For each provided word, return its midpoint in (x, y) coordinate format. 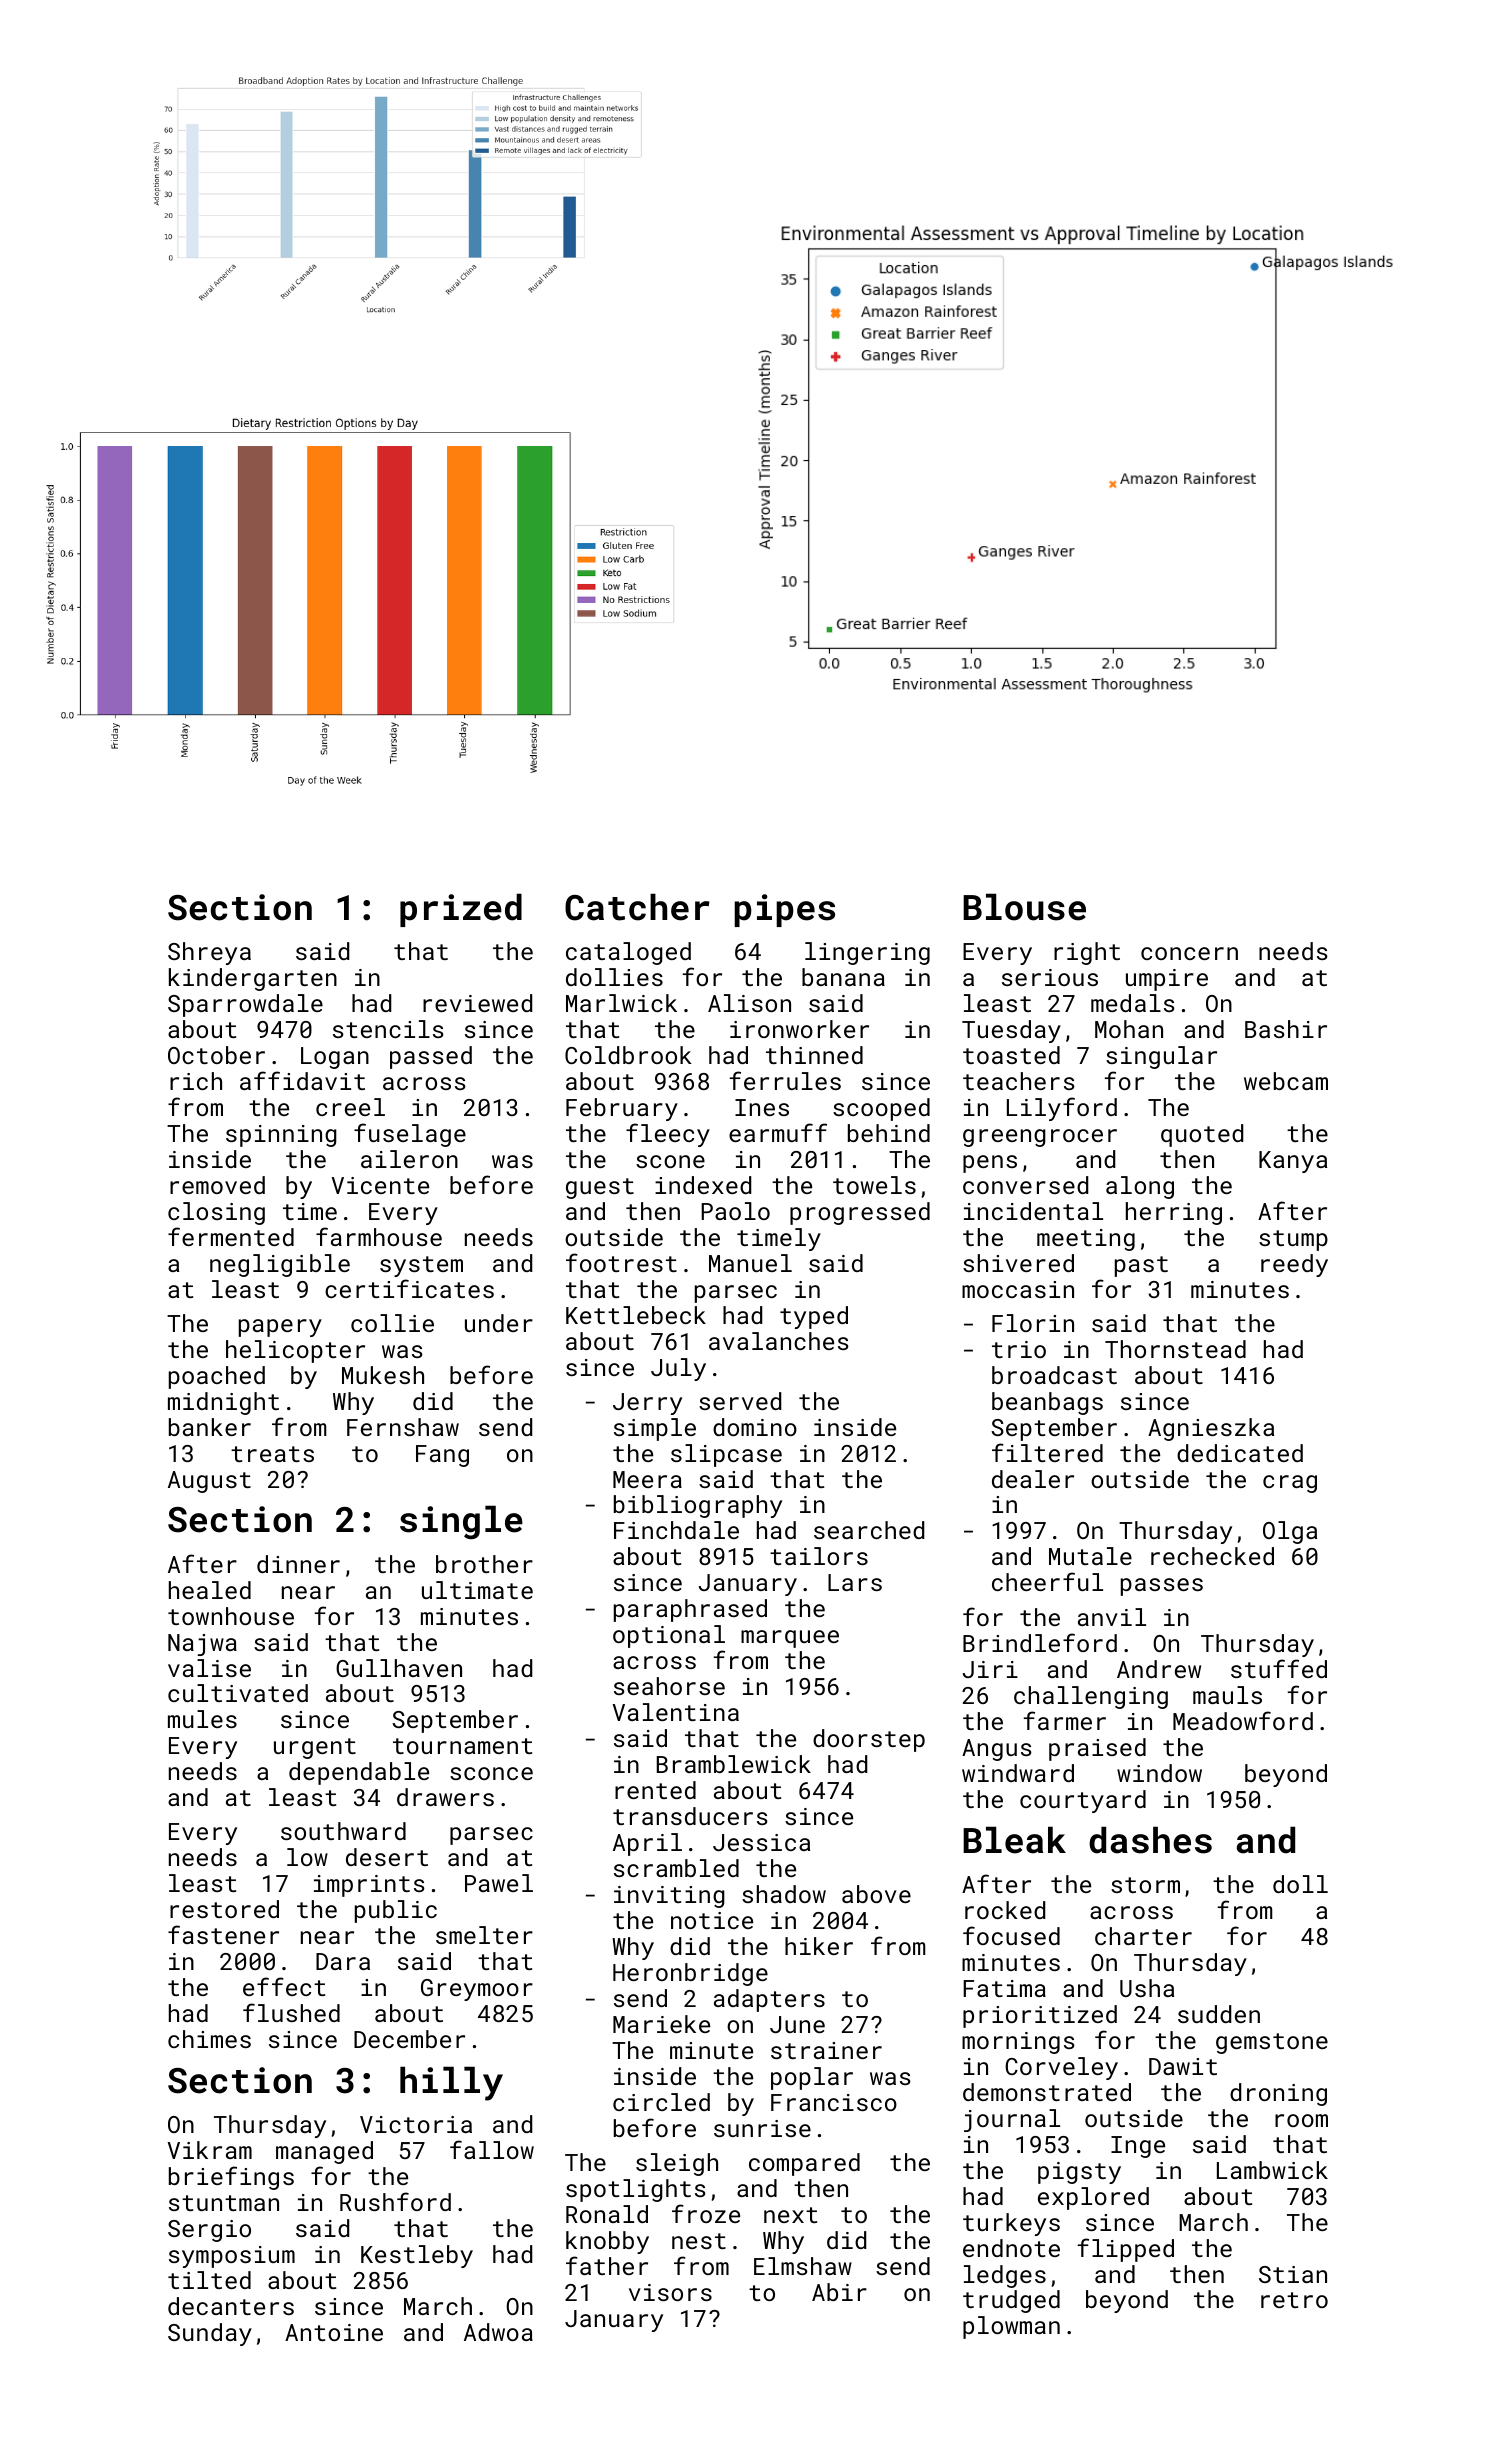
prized (461, 910)
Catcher (637, 907)
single (461, 1522)
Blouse (1024, 907)
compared (804, 2164)
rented (655, 1790)
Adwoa (498, 2332)
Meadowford (1243, 1720)
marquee (790, 1639)
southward (343, 1831)
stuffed (1279, 1668)
